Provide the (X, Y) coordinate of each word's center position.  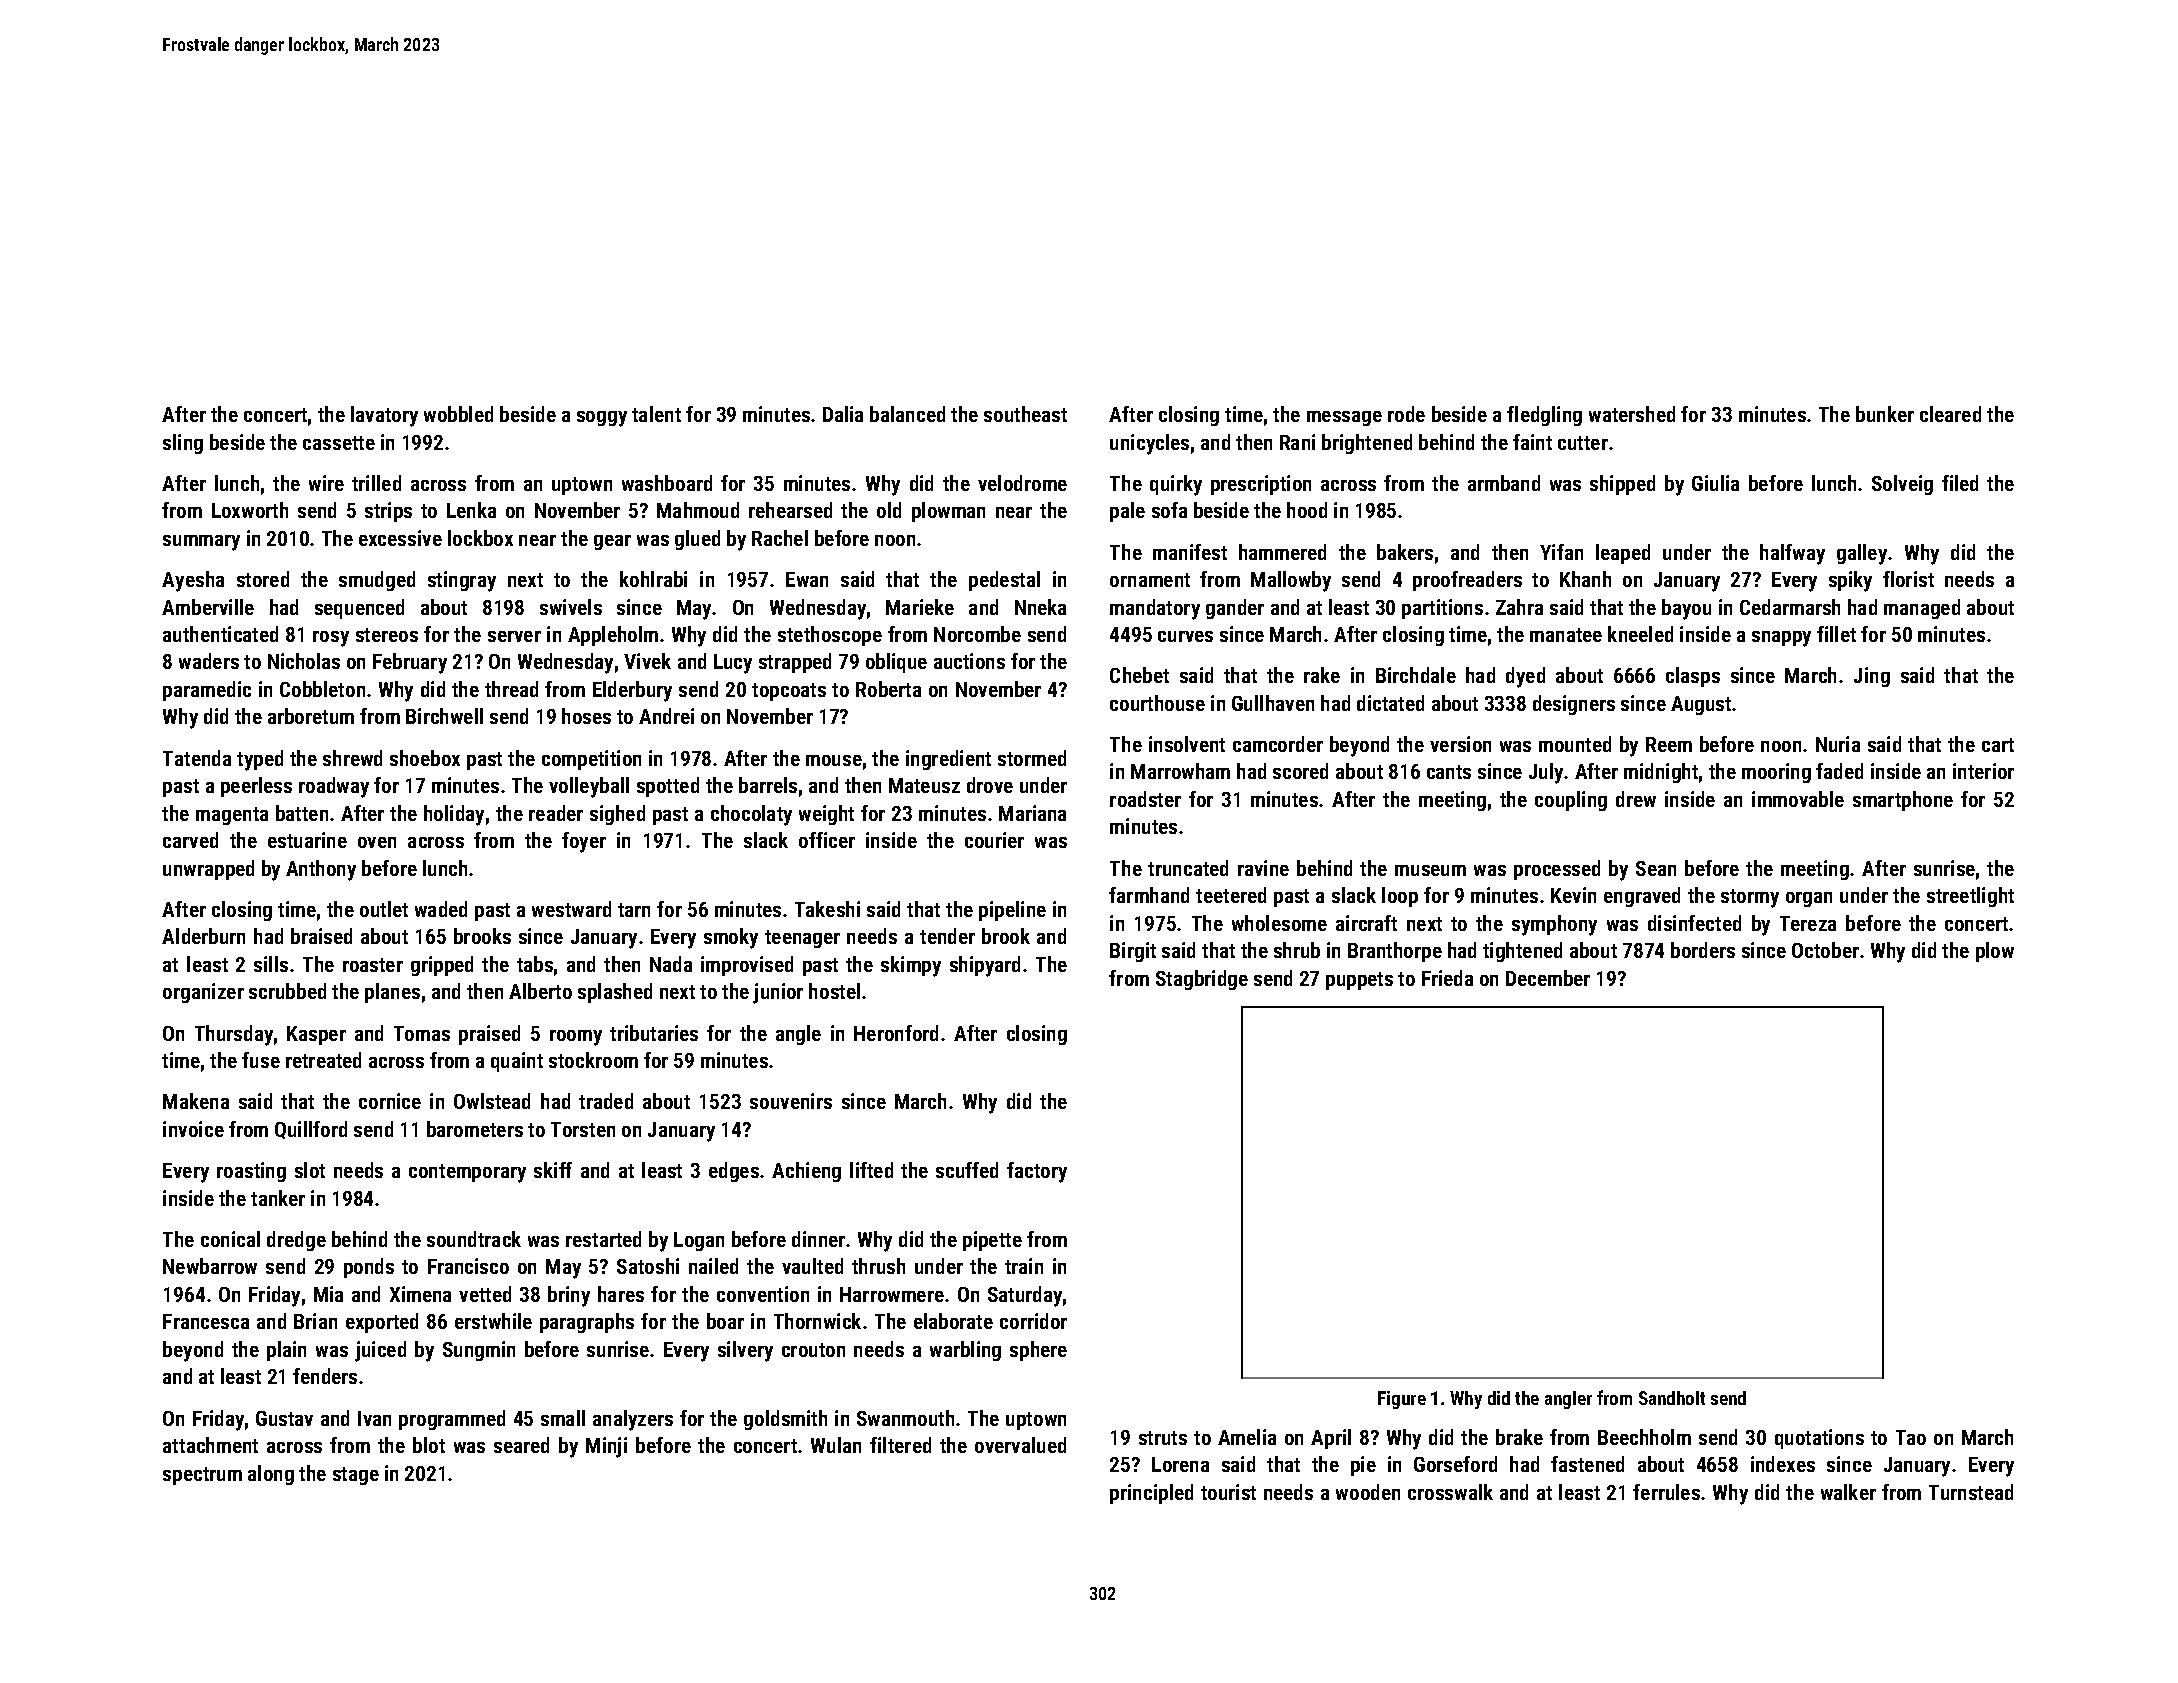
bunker (1885, 414)
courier (994, 840)
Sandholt (1672, 1398)
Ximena (420, 1294)
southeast (1025, 414)
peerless (256, 787)
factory (1037, 1172)
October (1825, 950)
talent (656, 414)
